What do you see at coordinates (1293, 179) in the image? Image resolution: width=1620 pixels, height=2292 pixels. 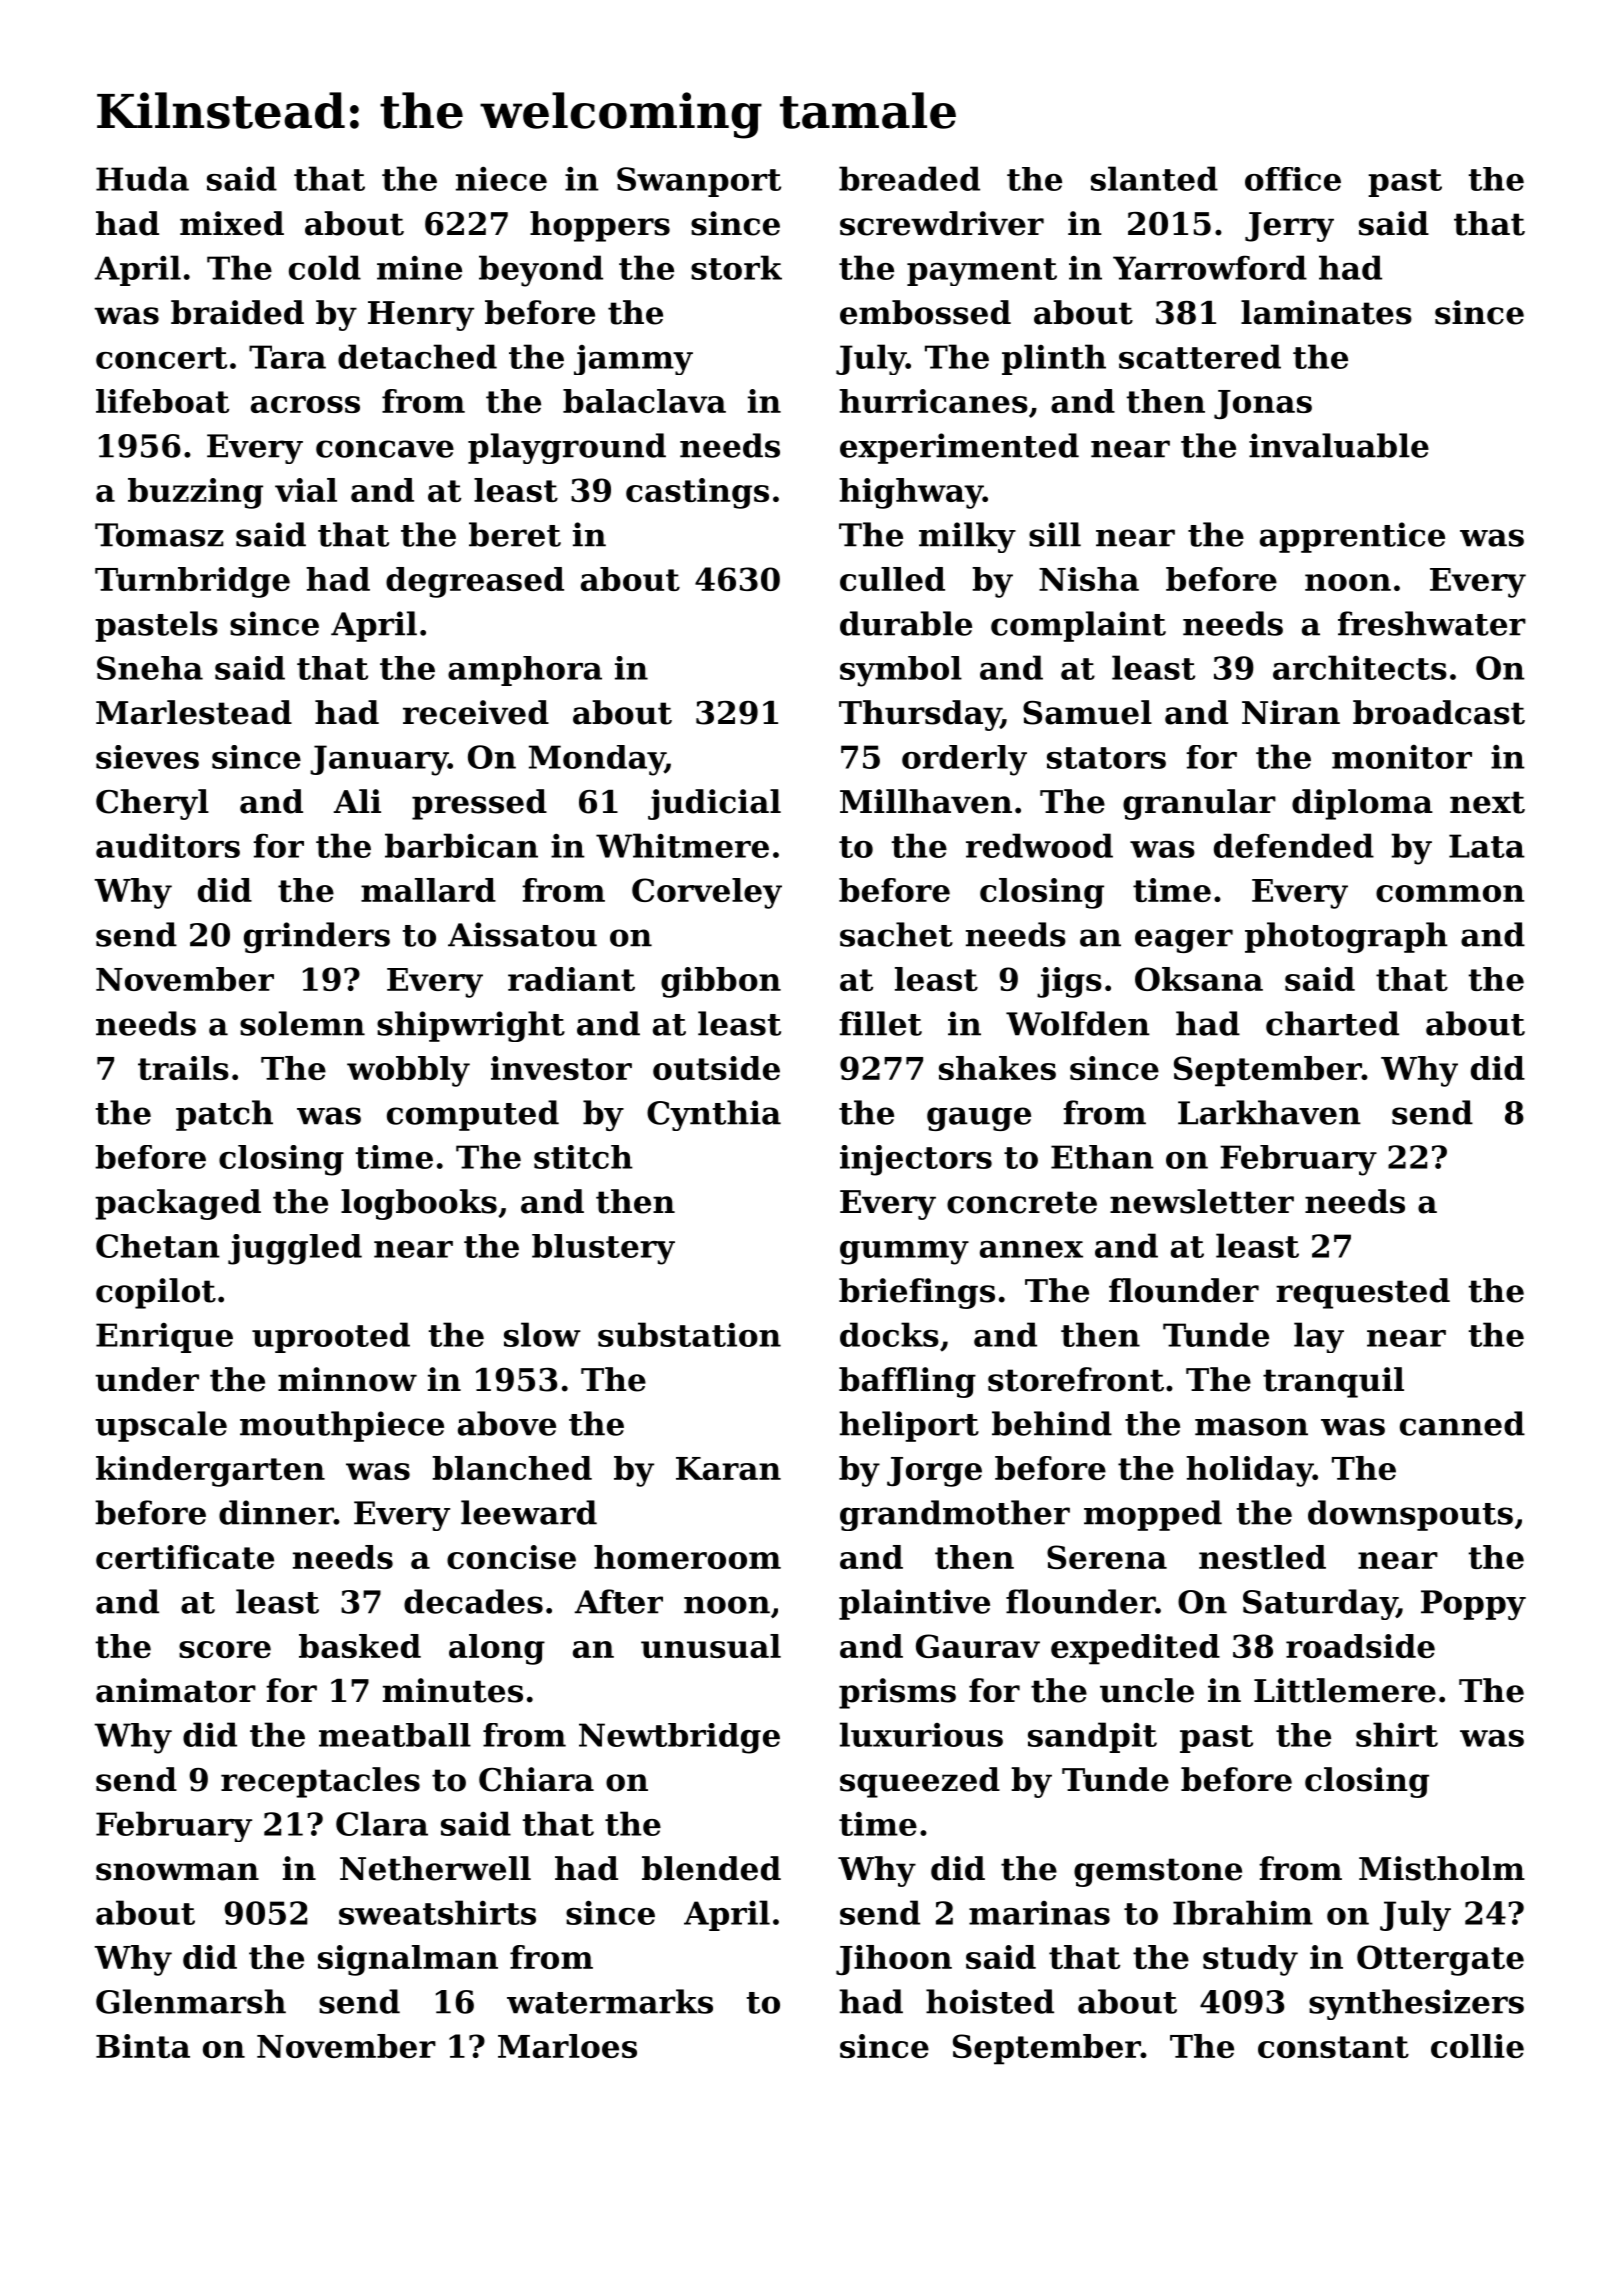 I see `office` at bounding box center [1293, 179].
